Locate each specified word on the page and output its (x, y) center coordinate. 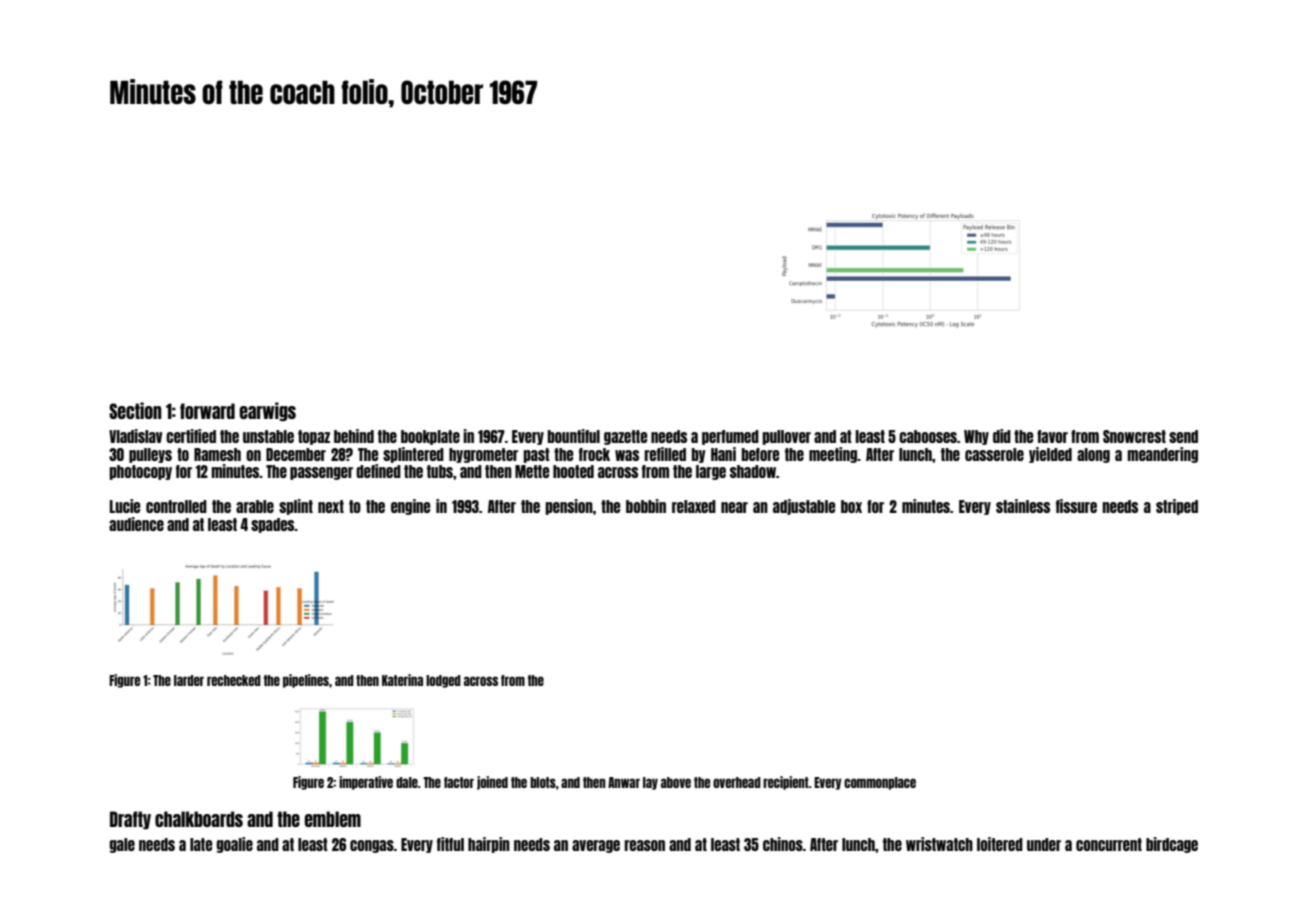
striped (1177, 507)
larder (189, 680)
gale (122, 845)
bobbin (646, 506)
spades (273, 525)
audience (136, 524)
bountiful (574, 436)
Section (135, 410)
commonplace (880, 783)
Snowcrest (1134, 436)
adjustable (804, 507)
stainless (1023, 506)
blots (543, 782)
